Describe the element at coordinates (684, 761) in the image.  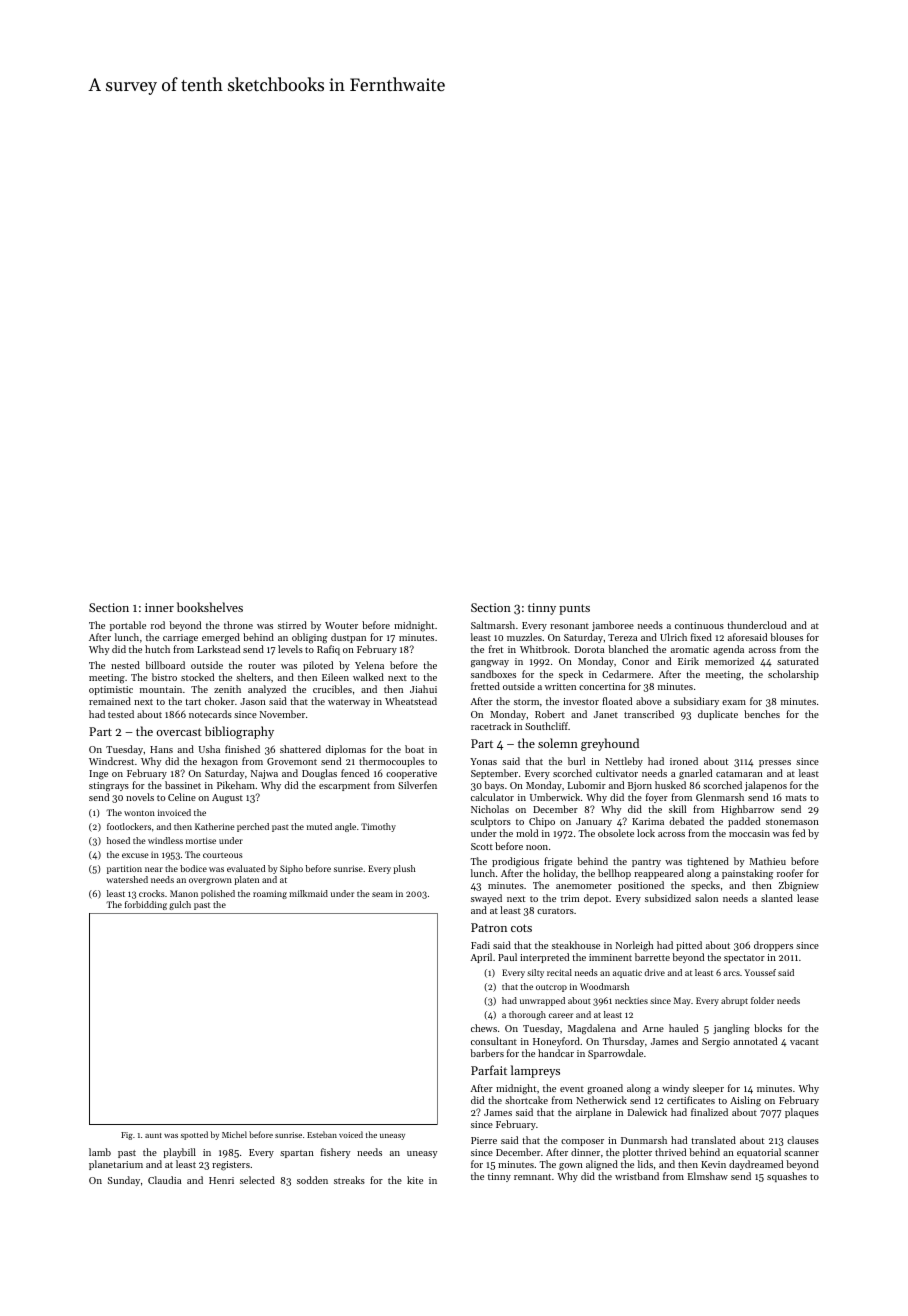
I see `ironed` at that location.
